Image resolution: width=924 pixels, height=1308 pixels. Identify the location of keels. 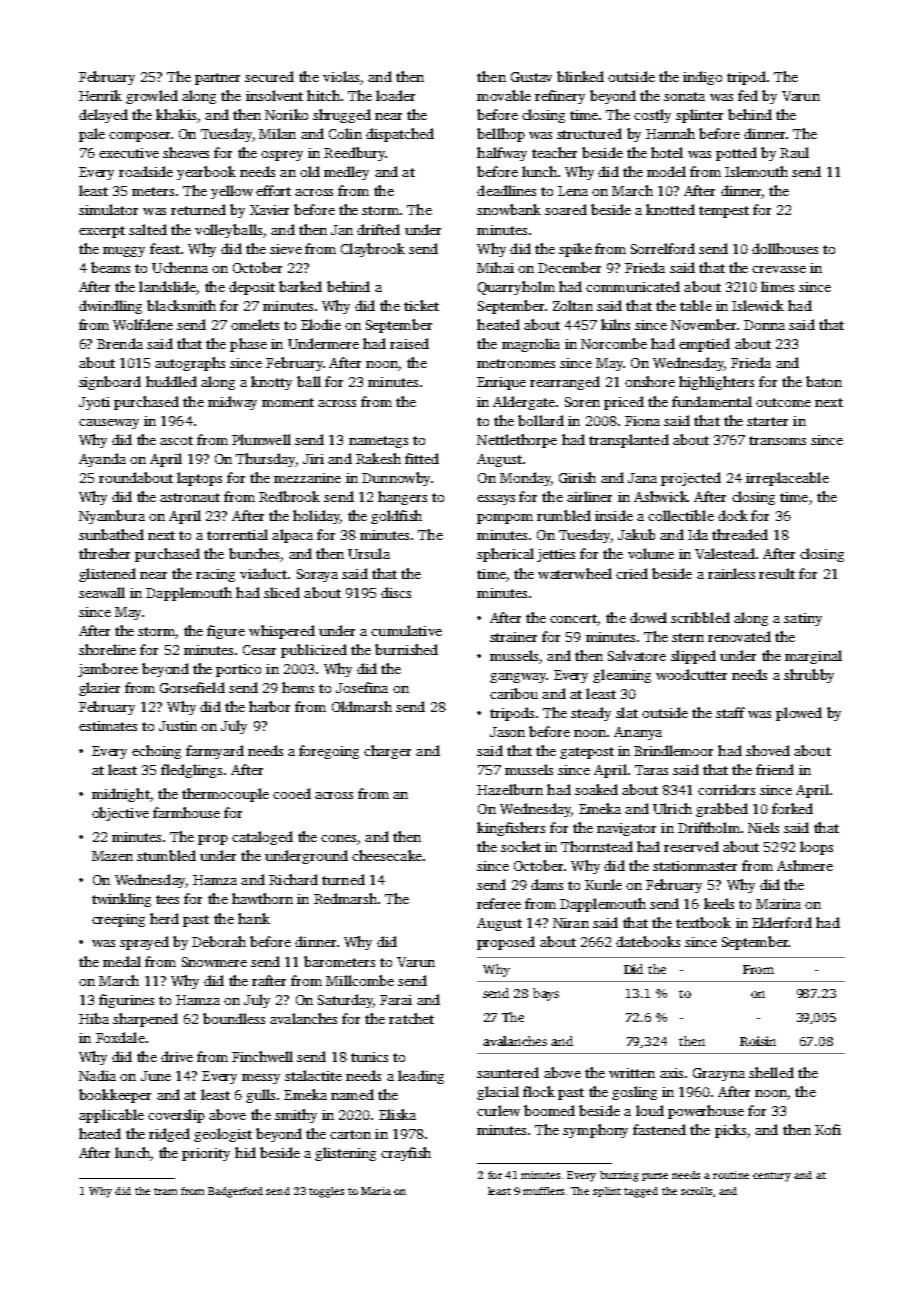
(719, 903).
